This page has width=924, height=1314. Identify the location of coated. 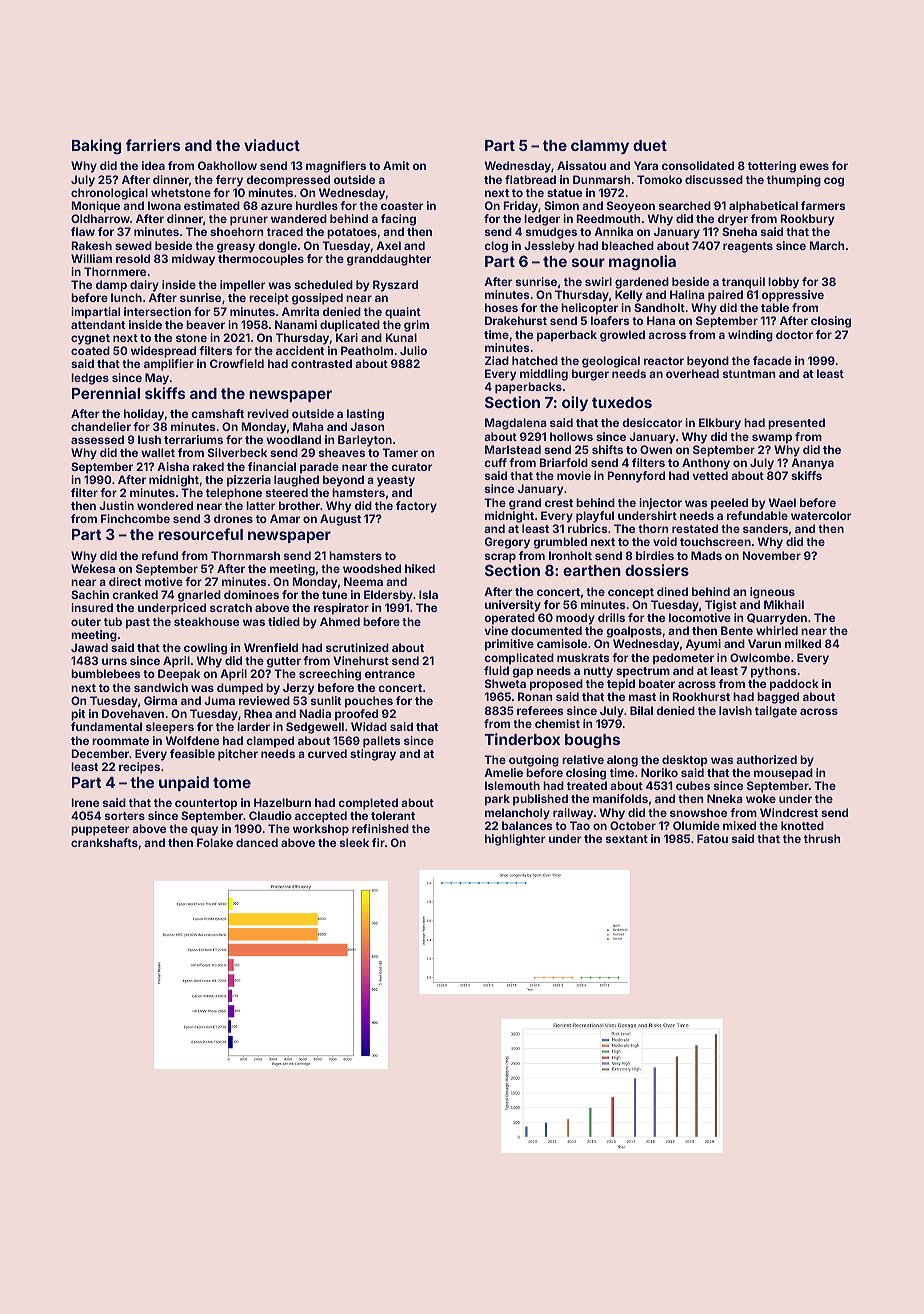
(90, 350).
